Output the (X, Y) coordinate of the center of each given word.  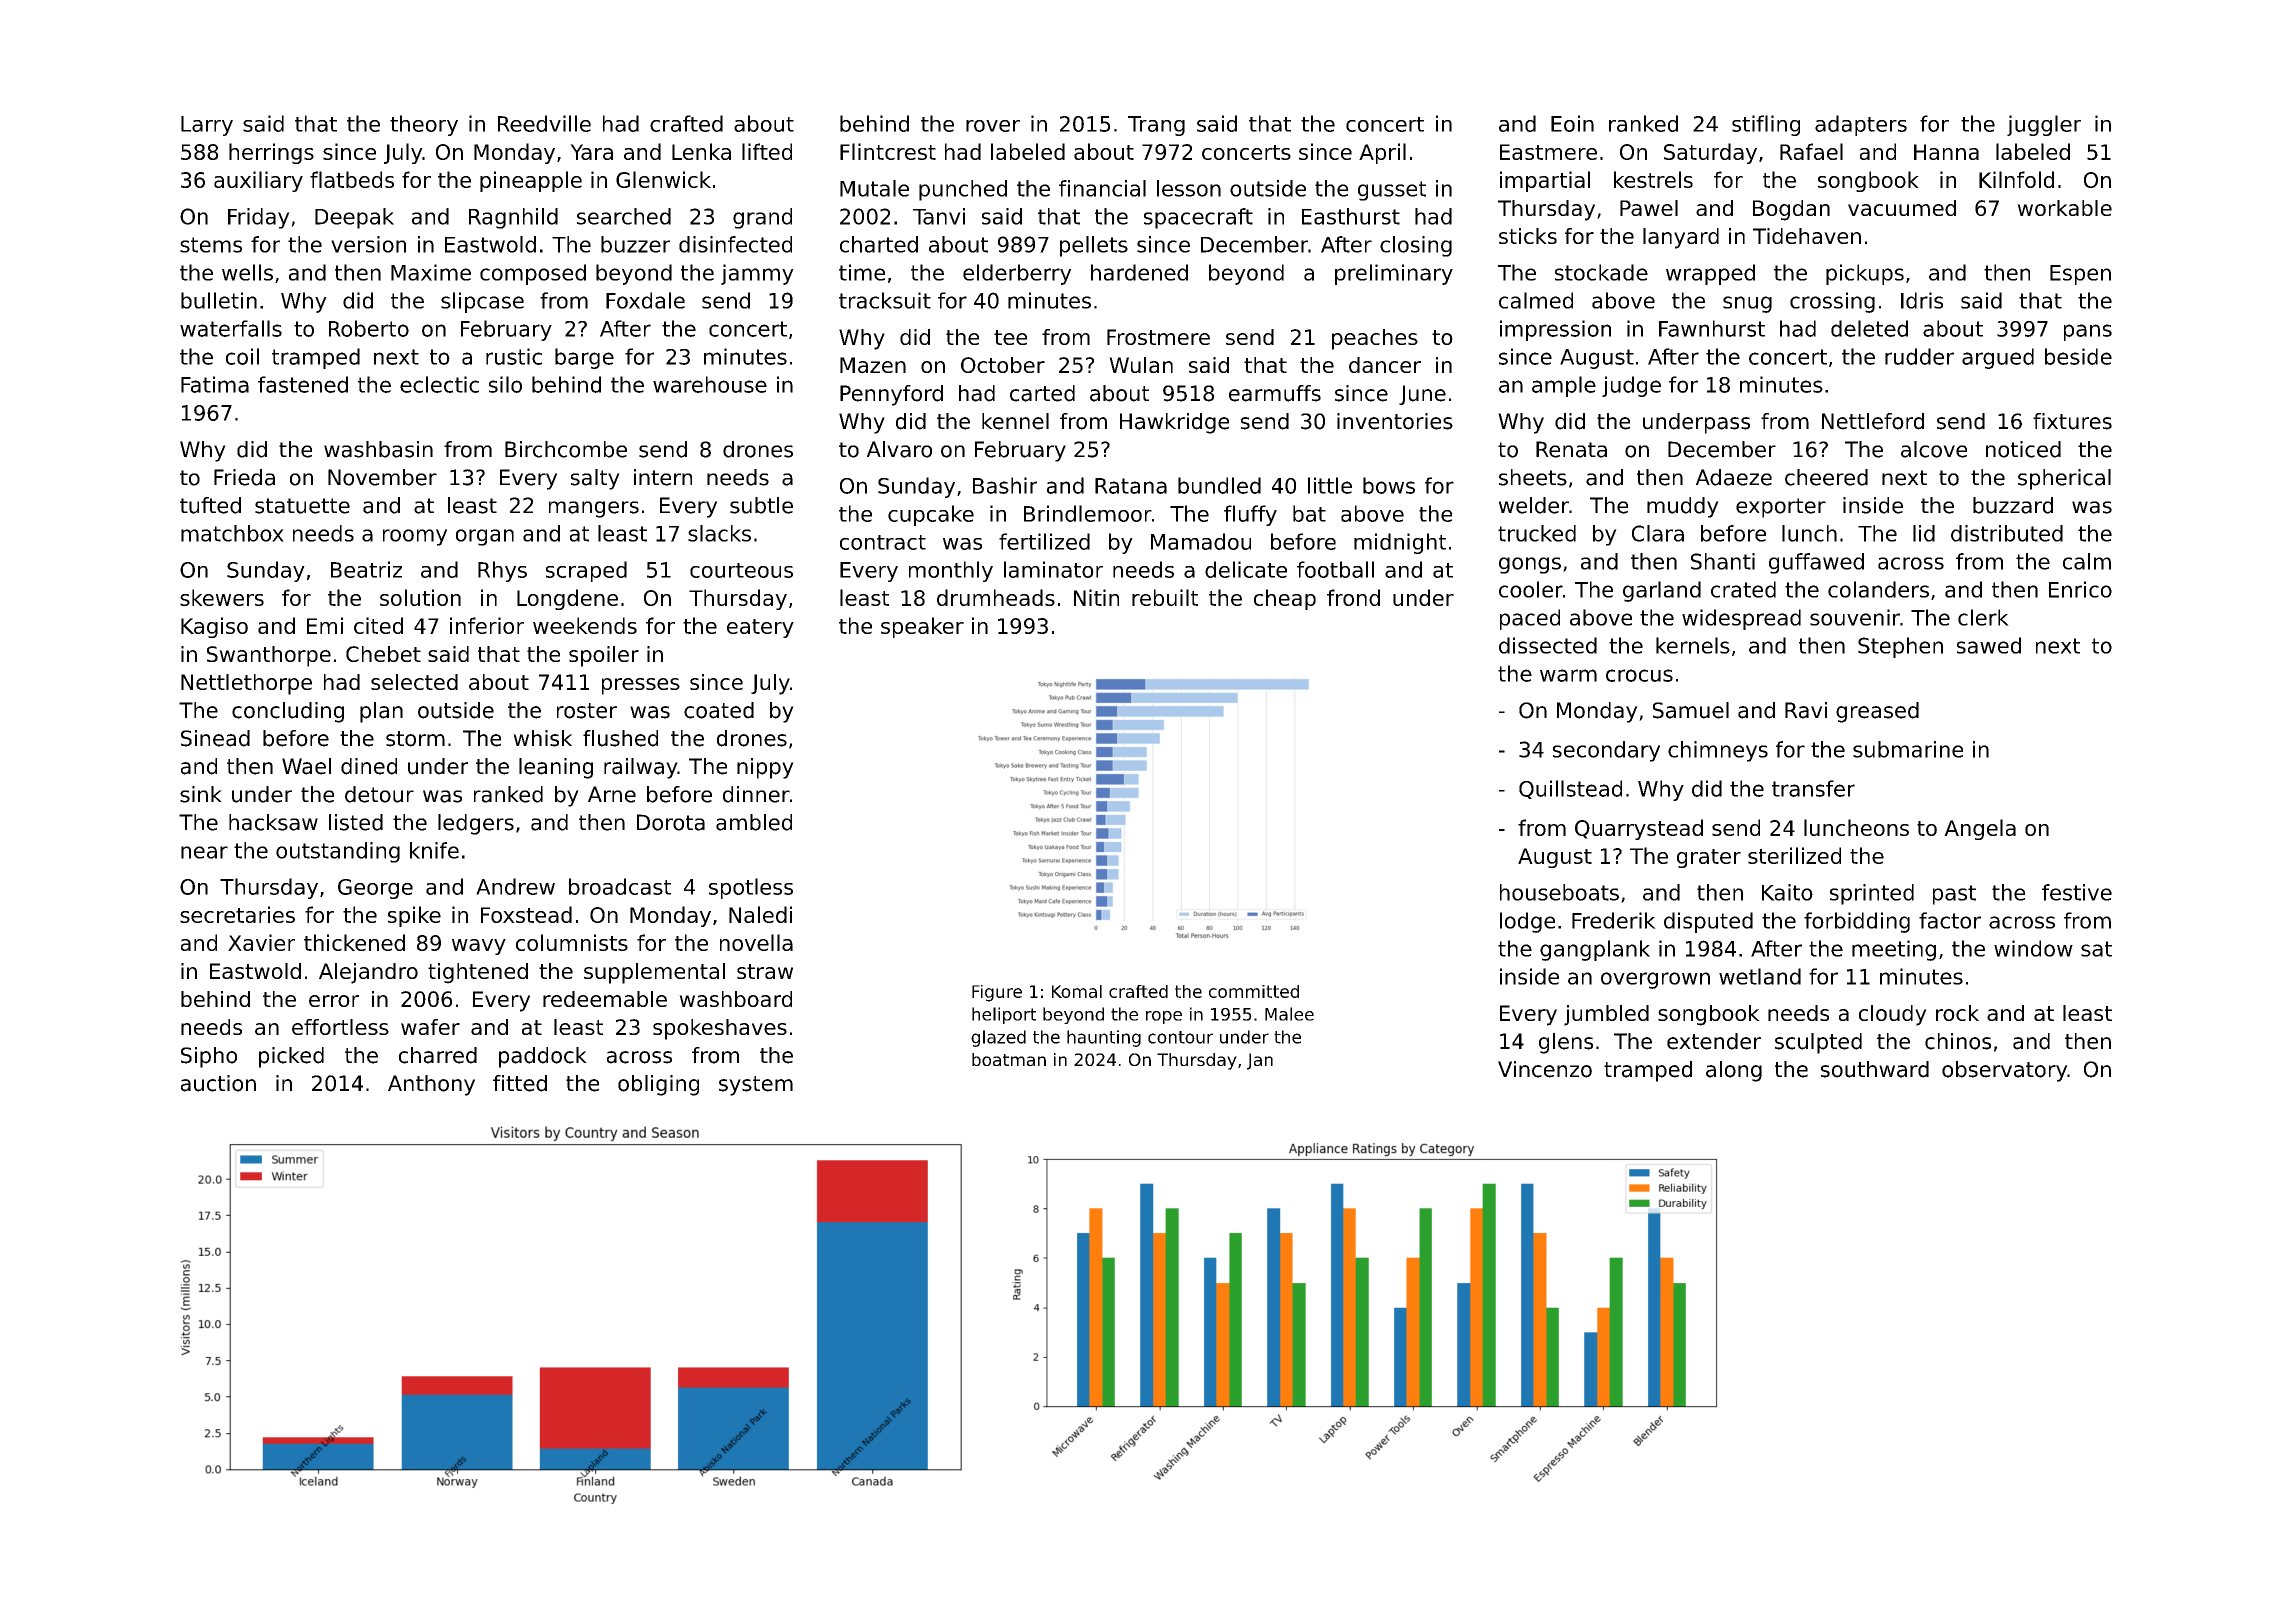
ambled (754, 822)
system (756, 1086)
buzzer (635, 244)
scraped (586, 571)
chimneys (1718, 751)
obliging (658, 1085)
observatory (2004, 1071)
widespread (1741, 619)
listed (356, 822)
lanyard (1681, 238)
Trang (1156, 126)
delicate (1246, 569)
